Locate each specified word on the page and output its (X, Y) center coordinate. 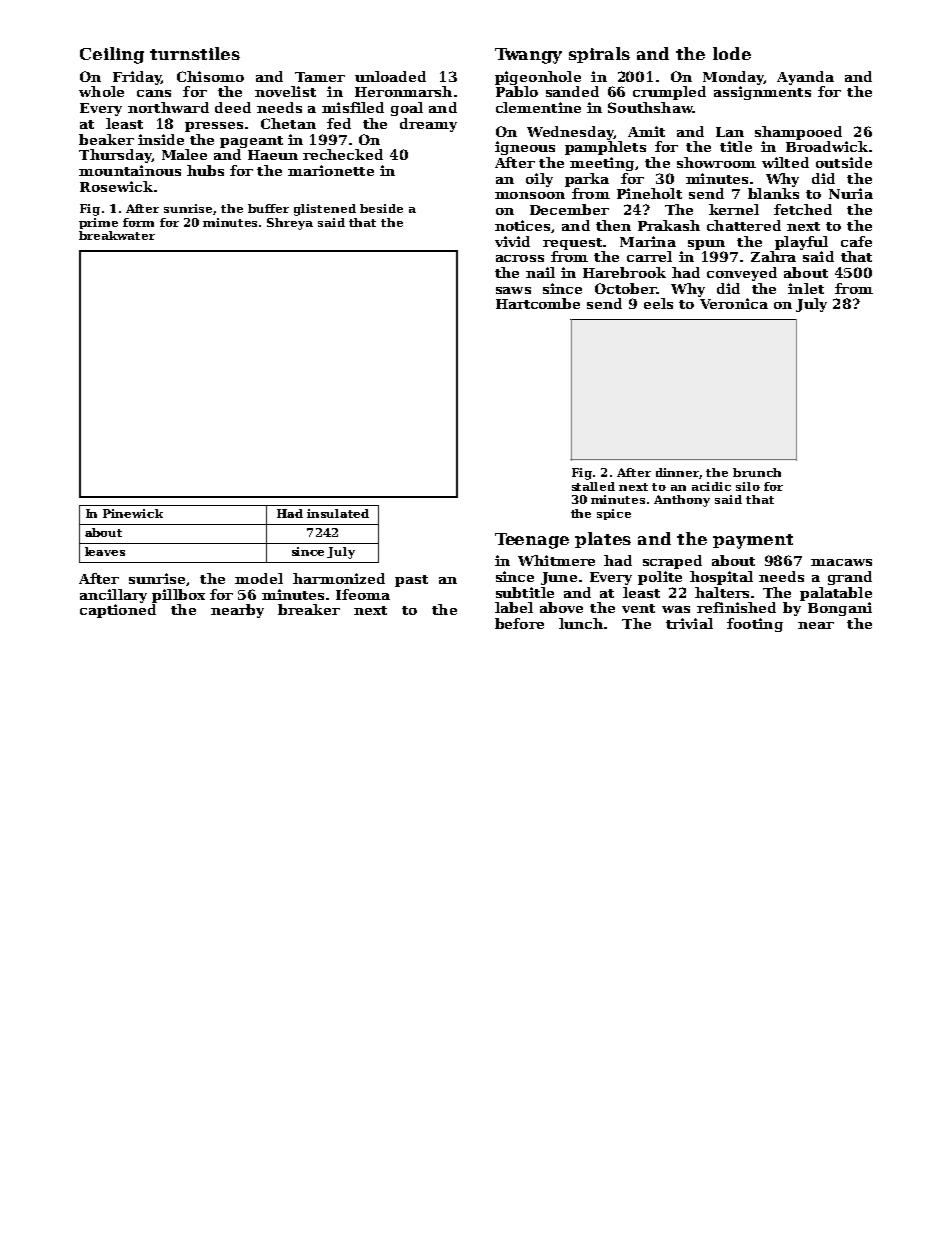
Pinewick (133, 513)
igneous (525, 148)
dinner (677, 472)
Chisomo (210, 76)
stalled (593, 486)
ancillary (113, 596)
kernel (734, 209)
